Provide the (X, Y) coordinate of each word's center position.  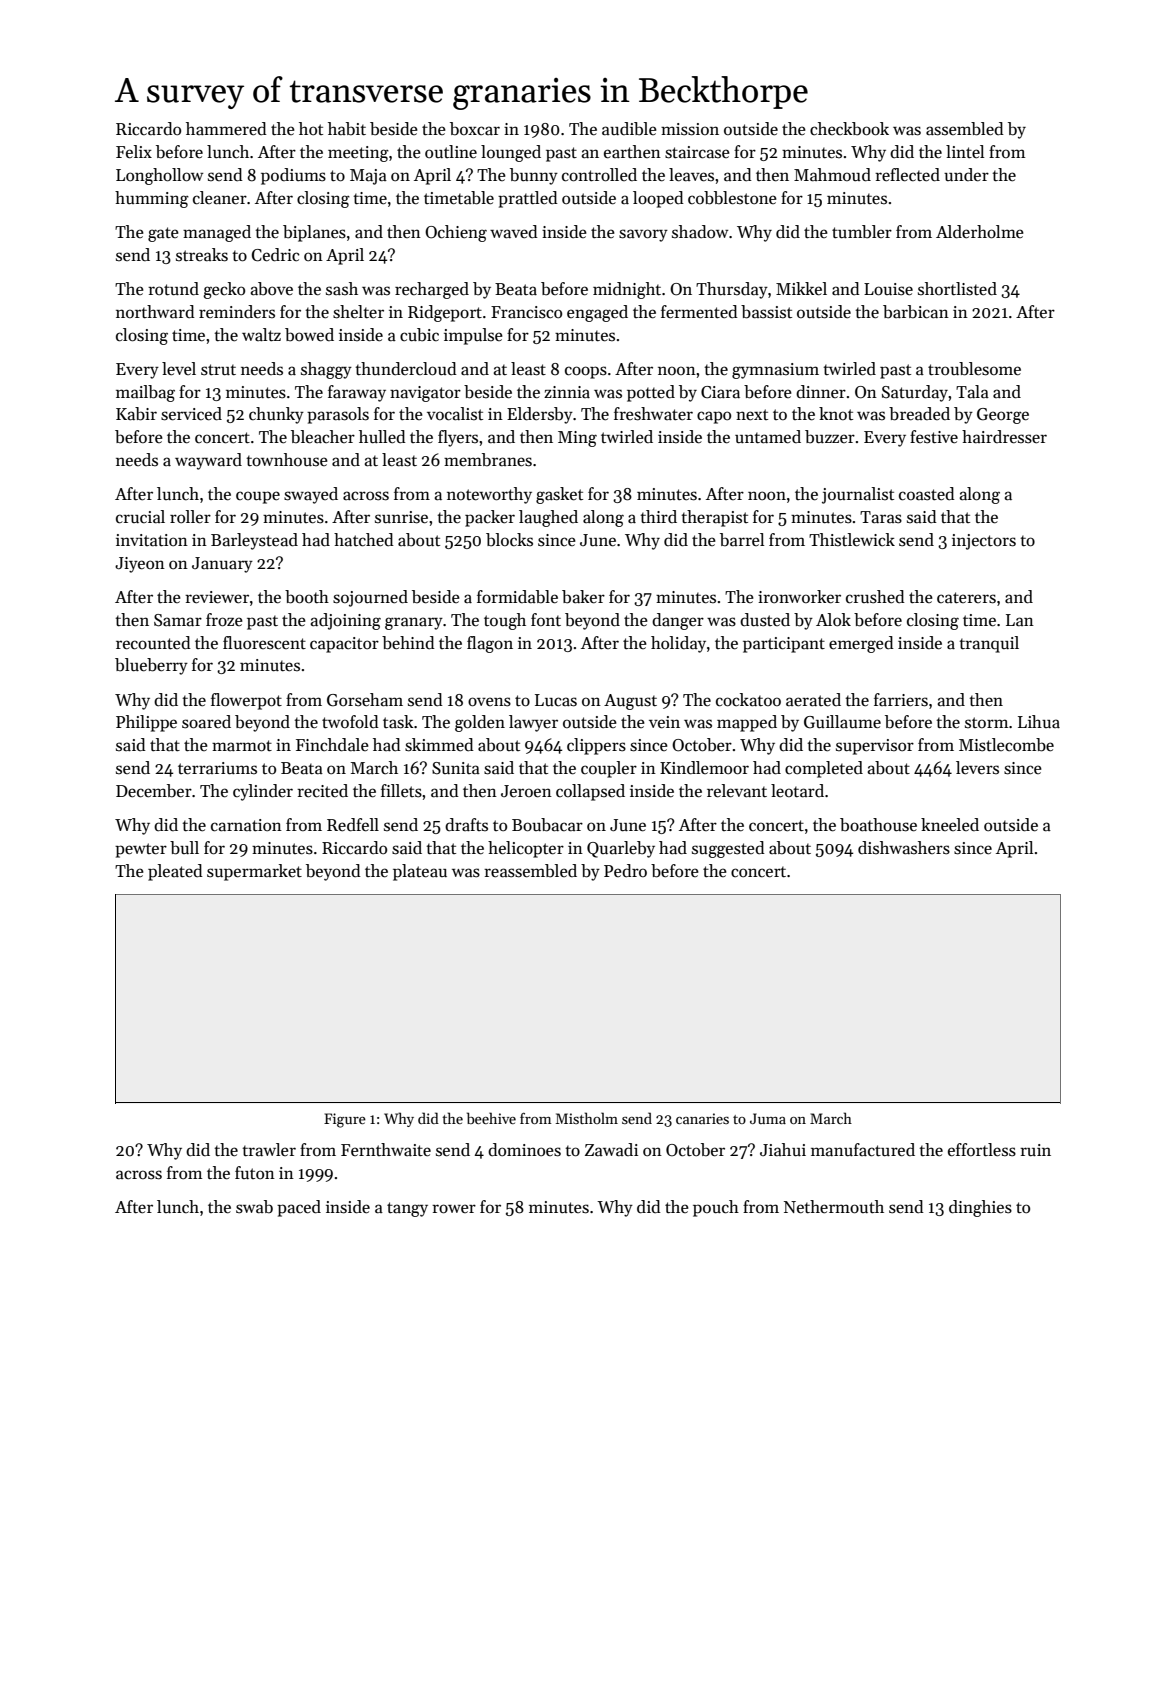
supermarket (254, 872)
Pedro (625, 871)
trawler (269, 1150)
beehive (491, 1118)
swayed (311, 495)
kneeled (950, 824)
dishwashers (904, 848)
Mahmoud (832, 175)
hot (311, 128)
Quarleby (621, 849)
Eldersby (540, 415)
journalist (858, 495)
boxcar (475, 129)
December (154, 791)
